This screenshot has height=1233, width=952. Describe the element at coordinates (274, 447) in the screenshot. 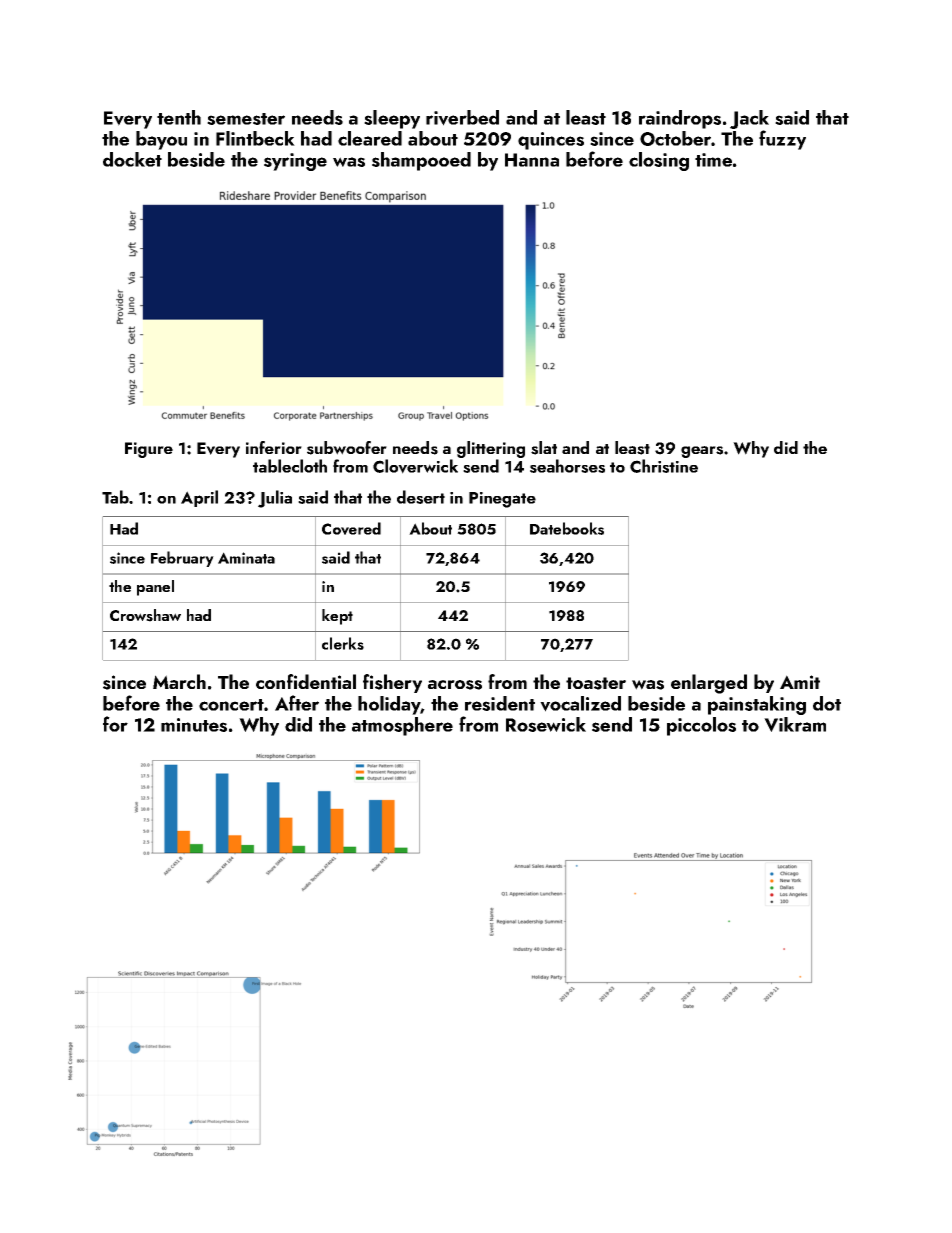

I see `inferior` at that location.
